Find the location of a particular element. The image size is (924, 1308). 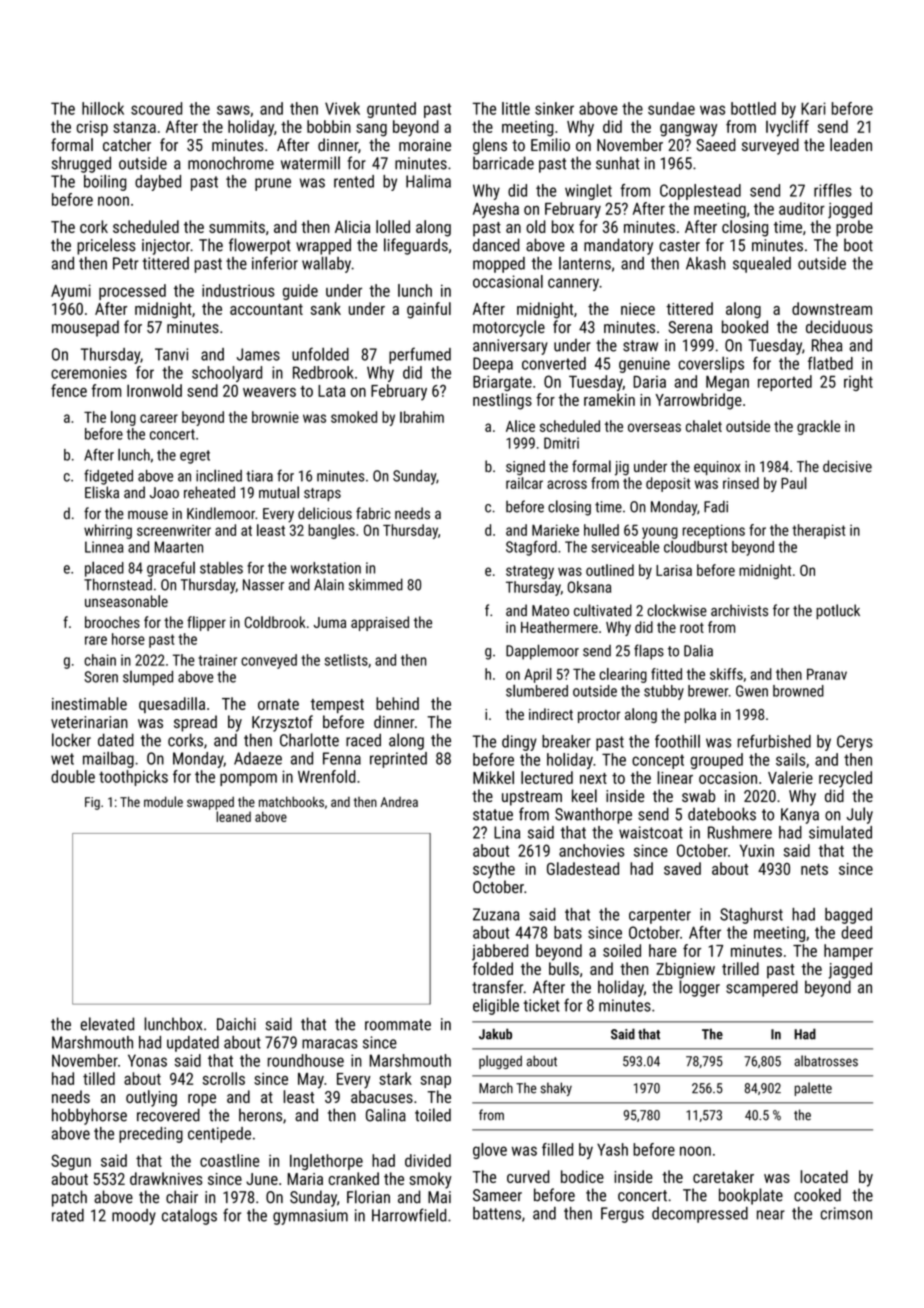

sundae is located at coordinates (671, 108).
